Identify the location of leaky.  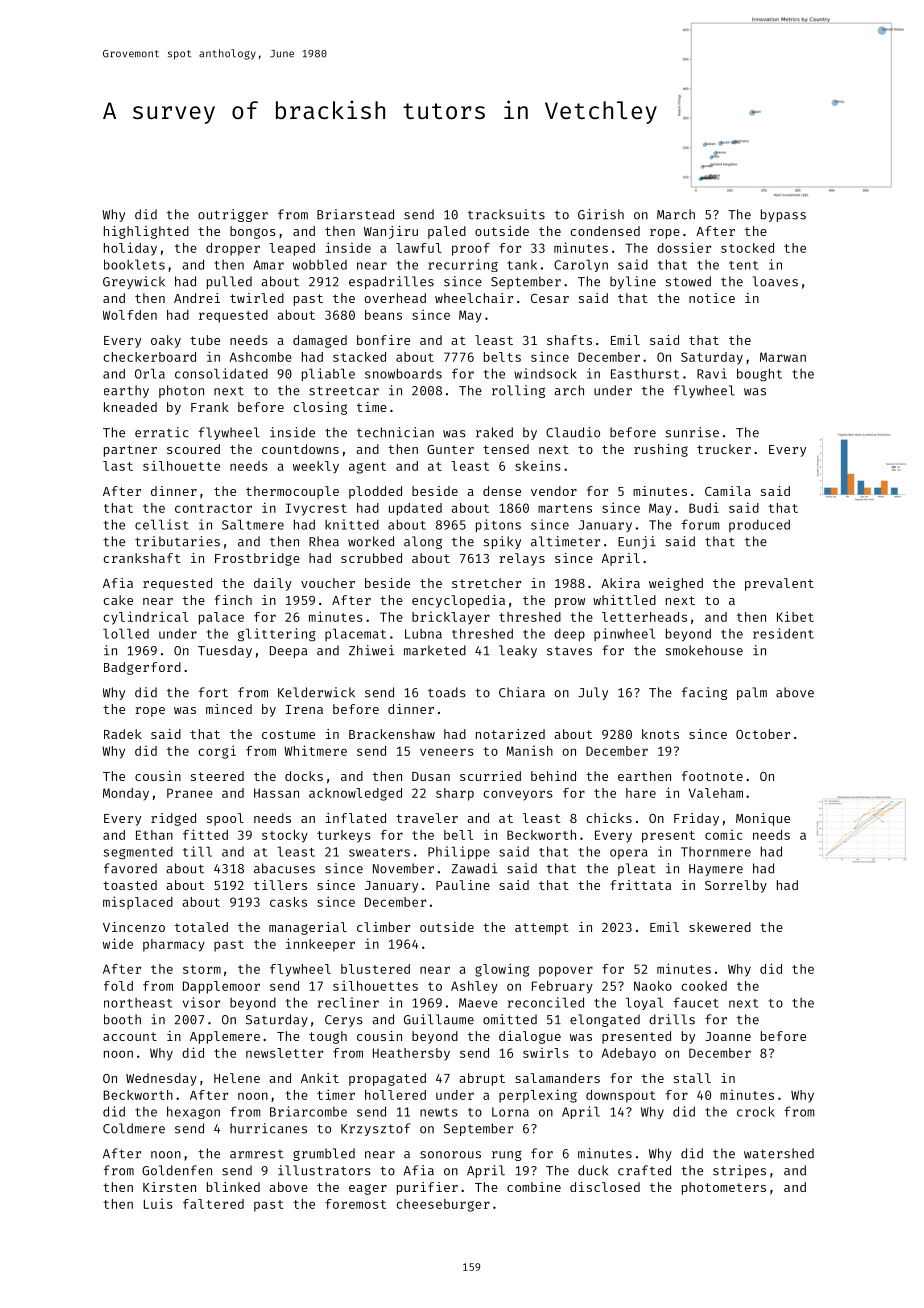
(518, 651).
